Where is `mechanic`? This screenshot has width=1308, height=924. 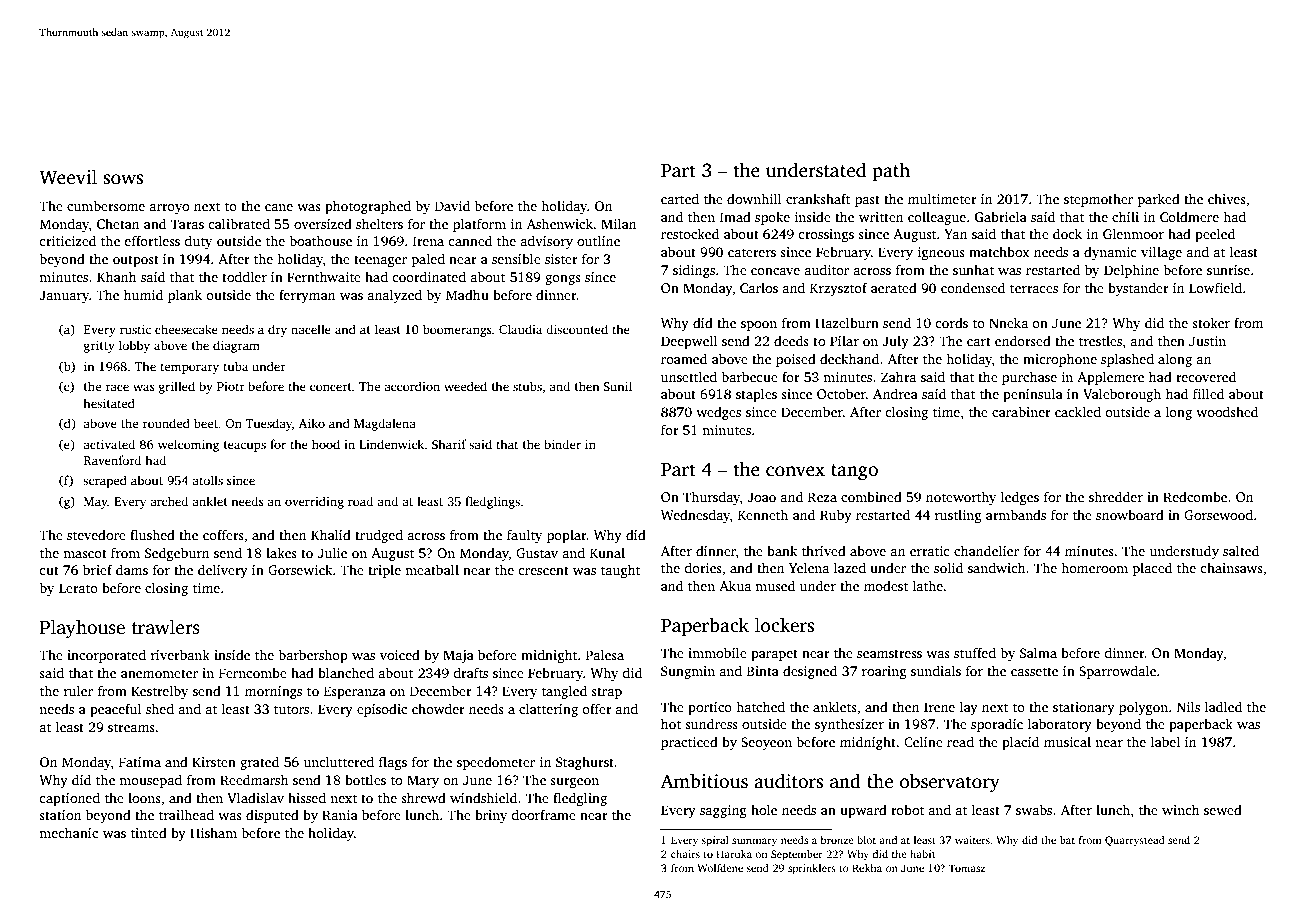 mechanic is located at coordinates (68, 832).
